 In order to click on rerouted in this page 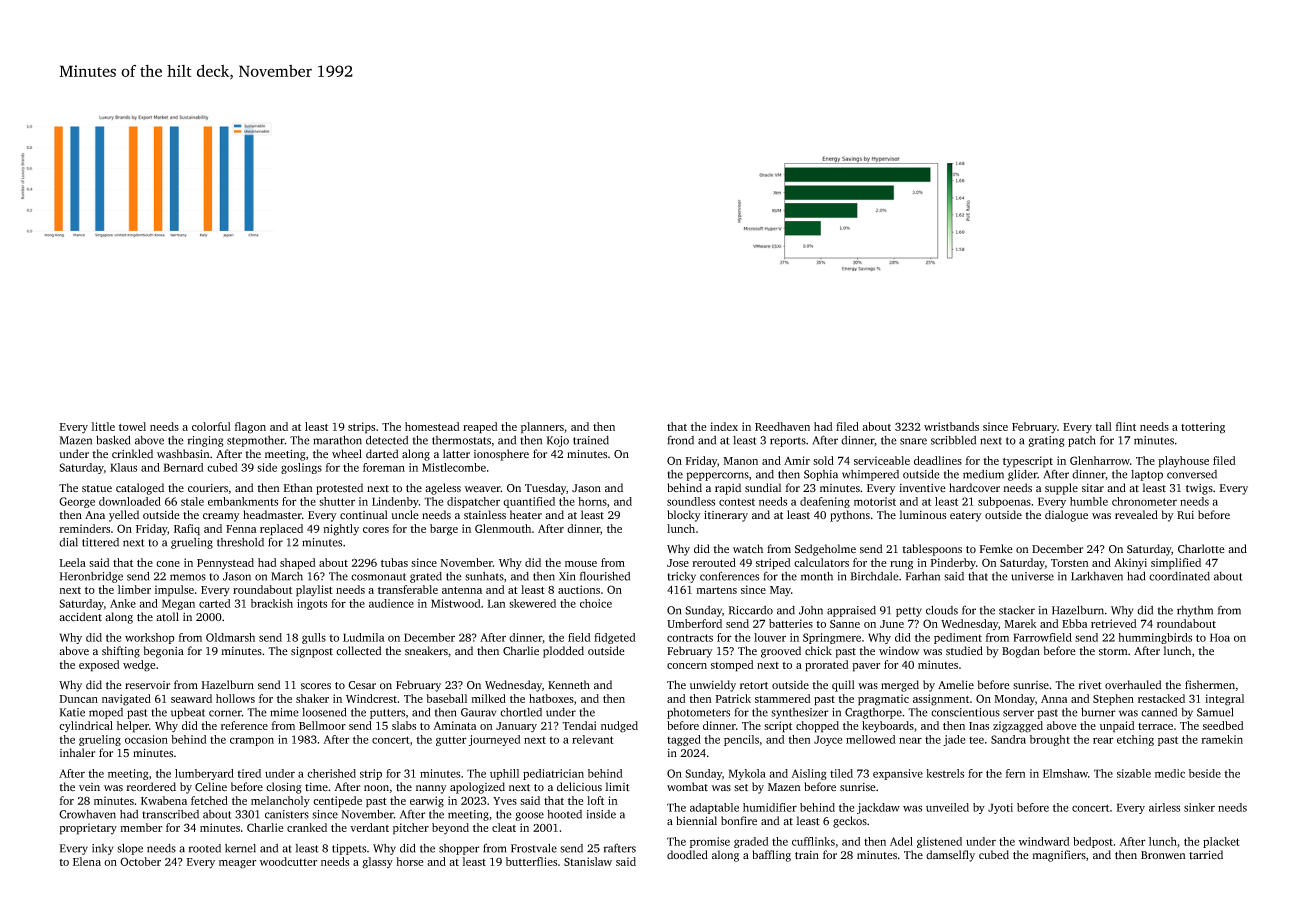, I will do `click(714, 562)`.
